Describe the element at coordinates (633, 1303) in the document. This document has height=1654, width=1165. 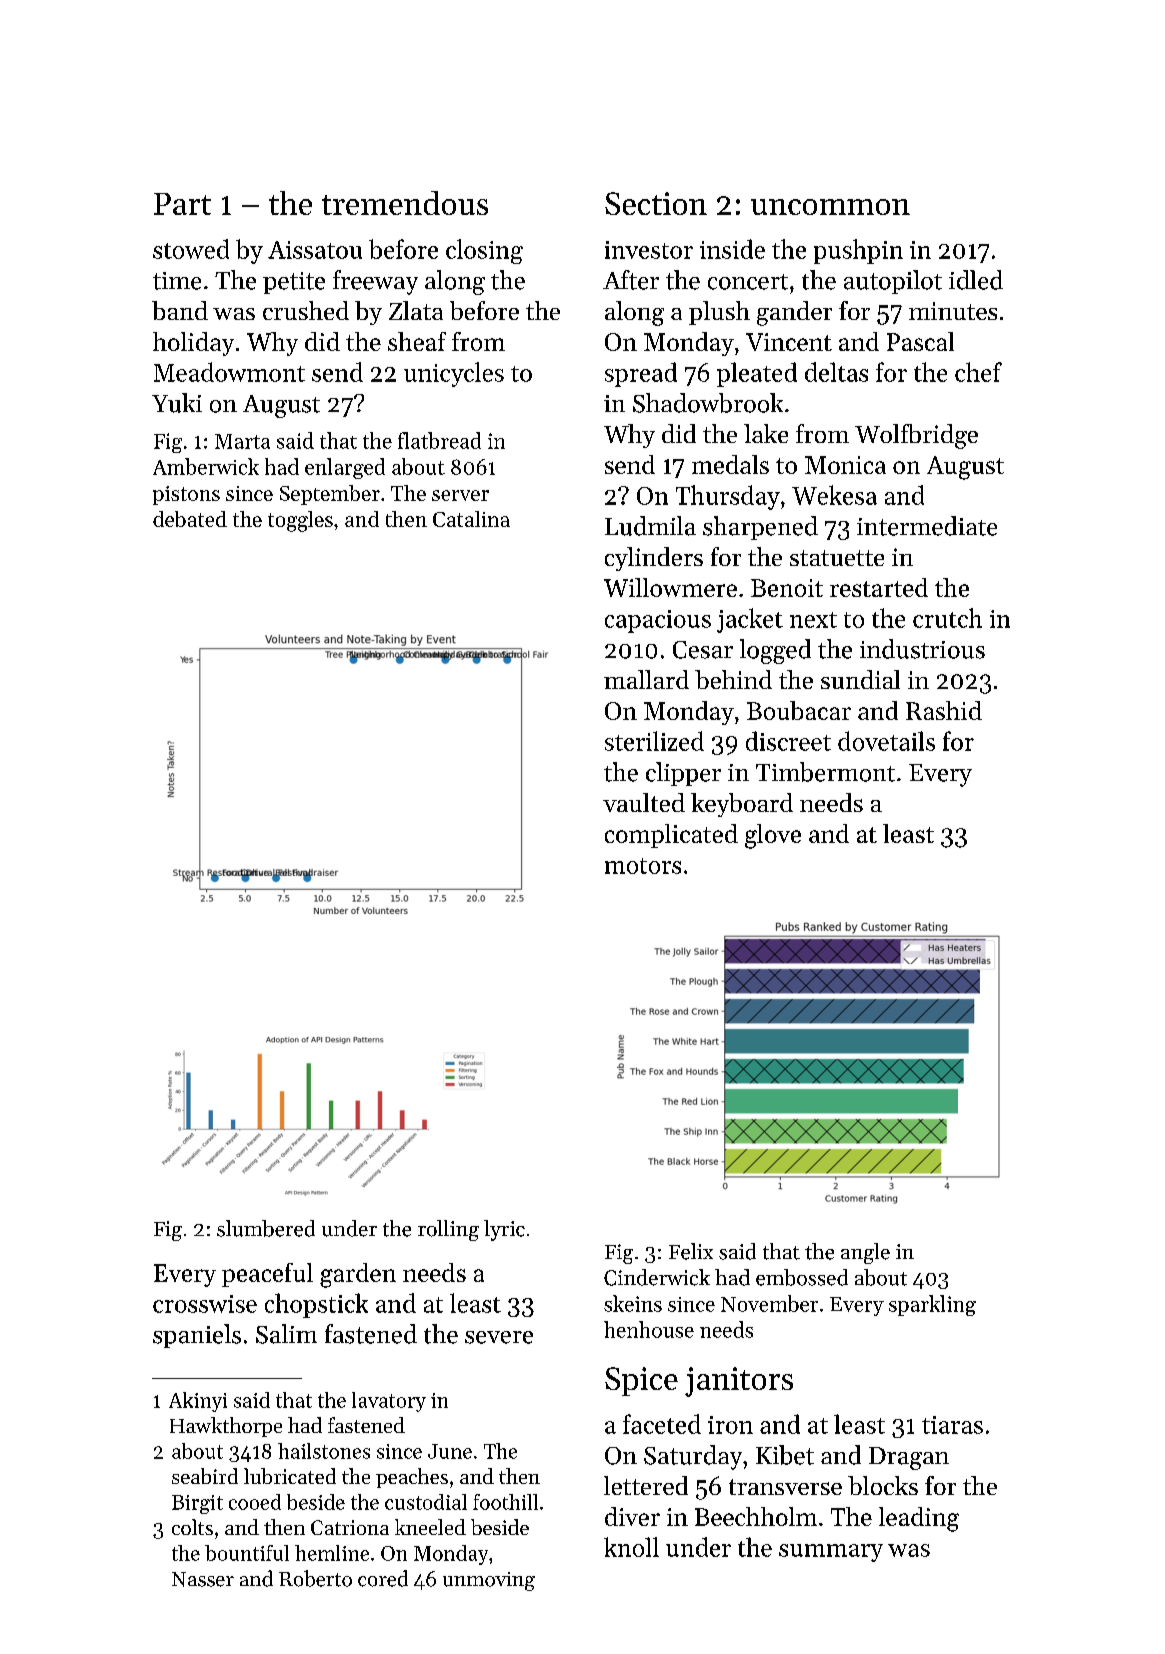
I see `skeins` at that location.
